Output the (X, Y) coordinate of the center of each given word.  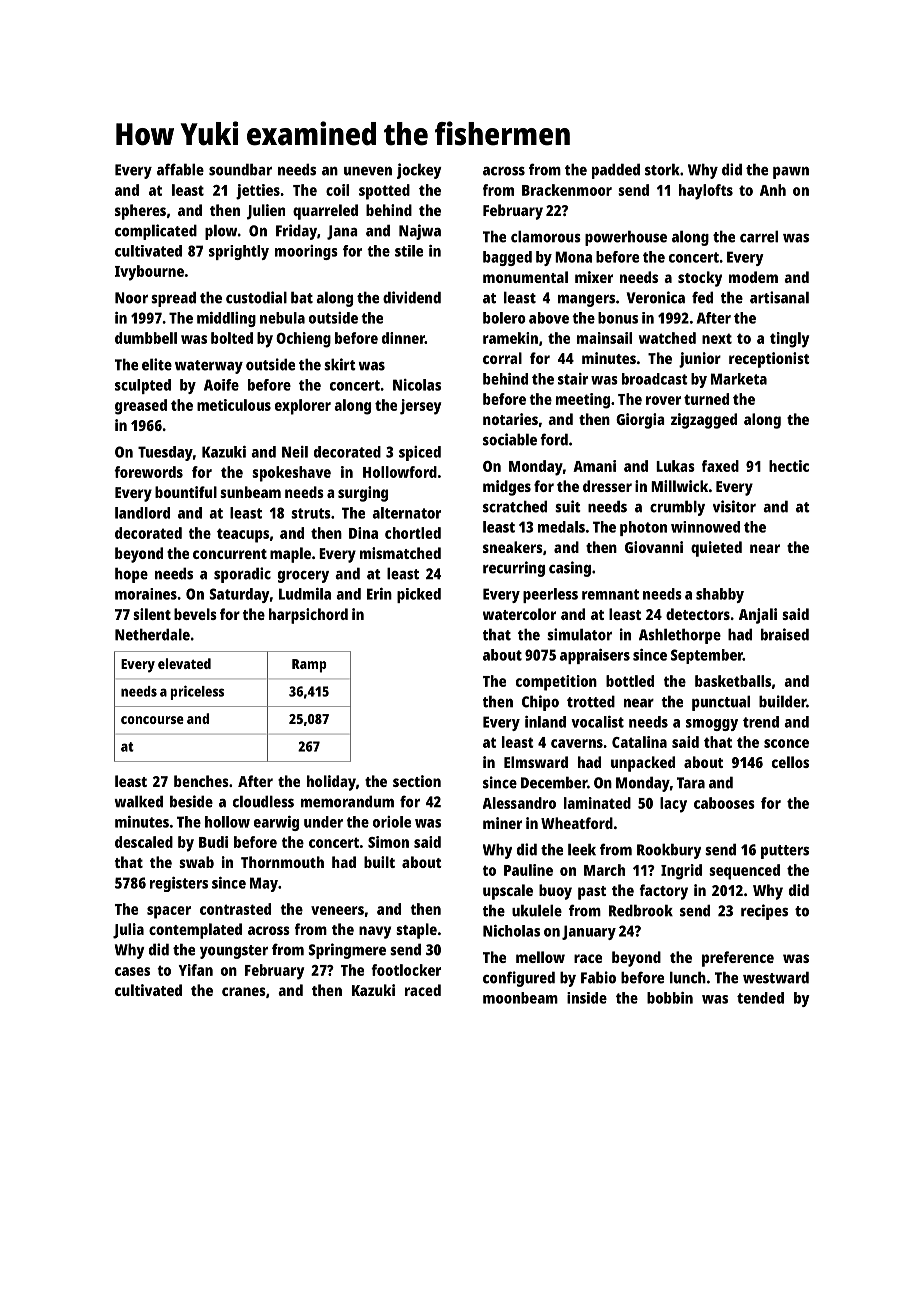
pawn (791, 173)
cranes (244, 991)
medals (561, 527)
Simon (388, 842)
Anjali (758, 616)
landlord (142, 513)
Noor (131, 298)
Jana (342, 232)
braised (785, 634)
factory (664, 892)
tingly (789, 340)
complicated (156, 232)
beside (191, 801)
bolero (504, 318)
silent (152, 614)
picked (419, 595)
